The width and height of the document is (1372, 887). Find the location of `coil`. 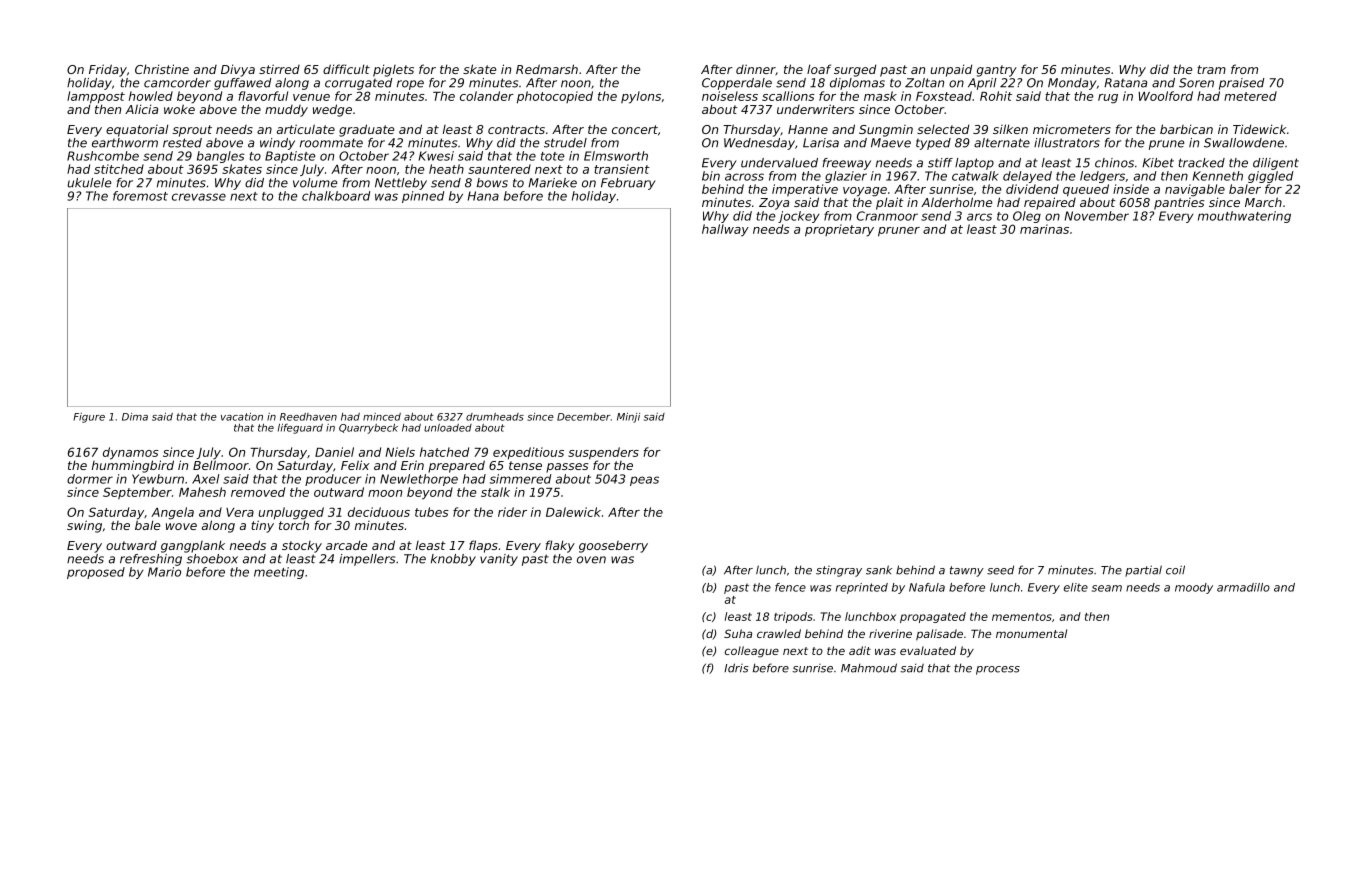

coil is located at coordinates (1175, 570).
